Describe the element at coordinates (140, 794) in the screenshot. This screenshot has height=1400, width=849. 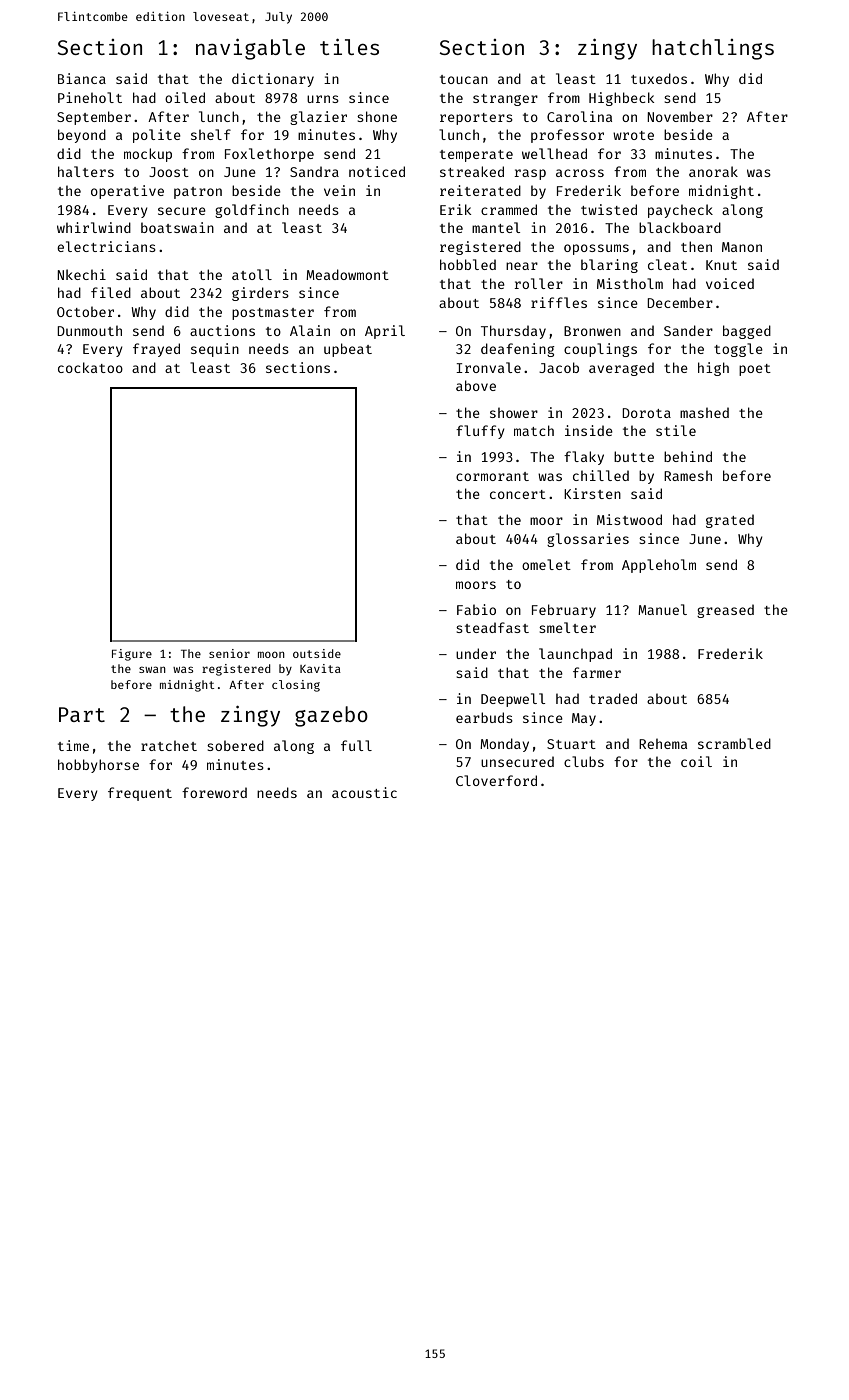
I see `frequent` at that location.
